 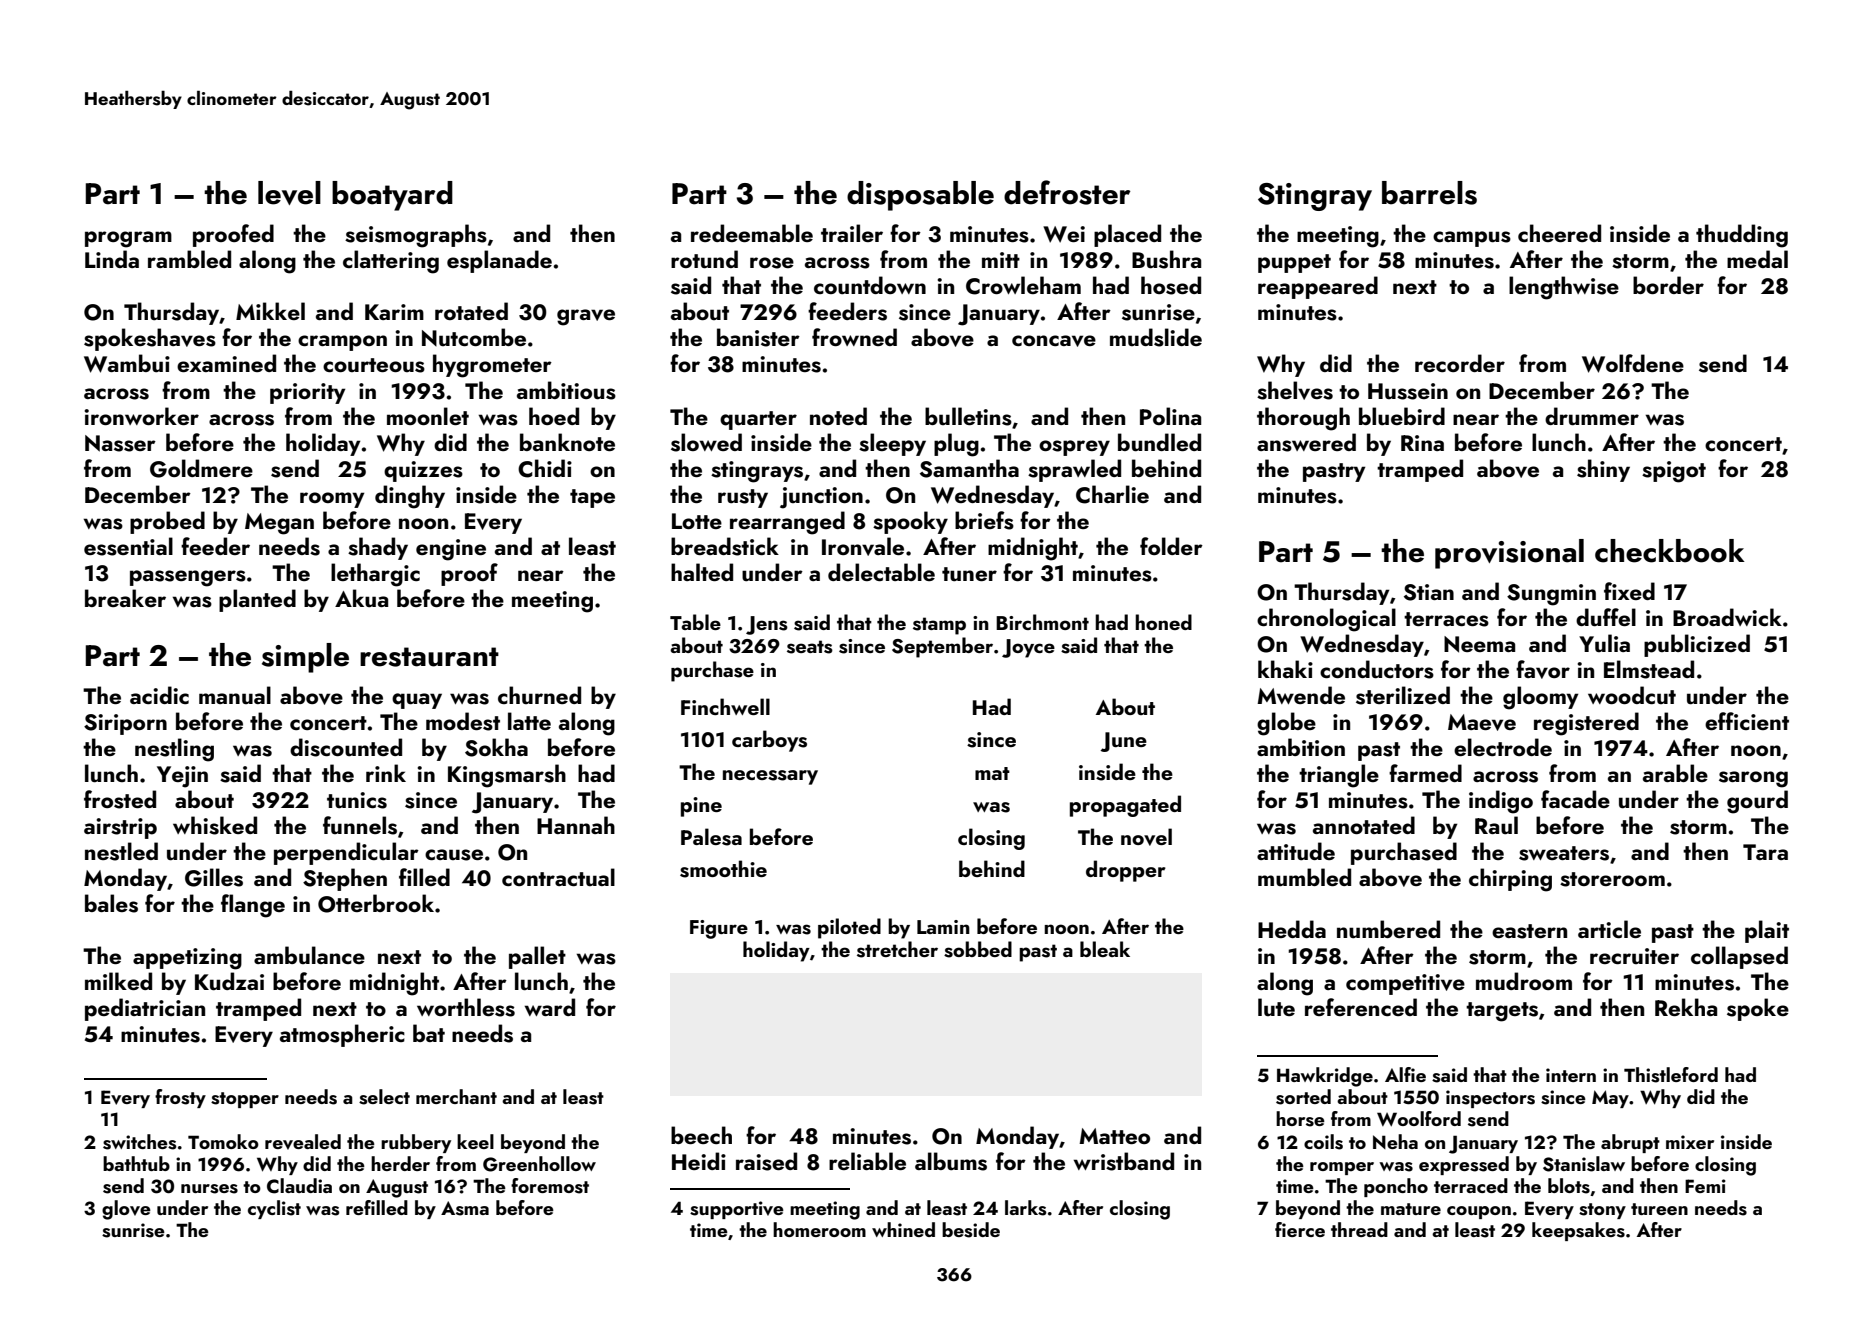 What do you see at coordinates (127, 363) in the screenshot?
I see `Wambui` at bounding box center [127, 363].
